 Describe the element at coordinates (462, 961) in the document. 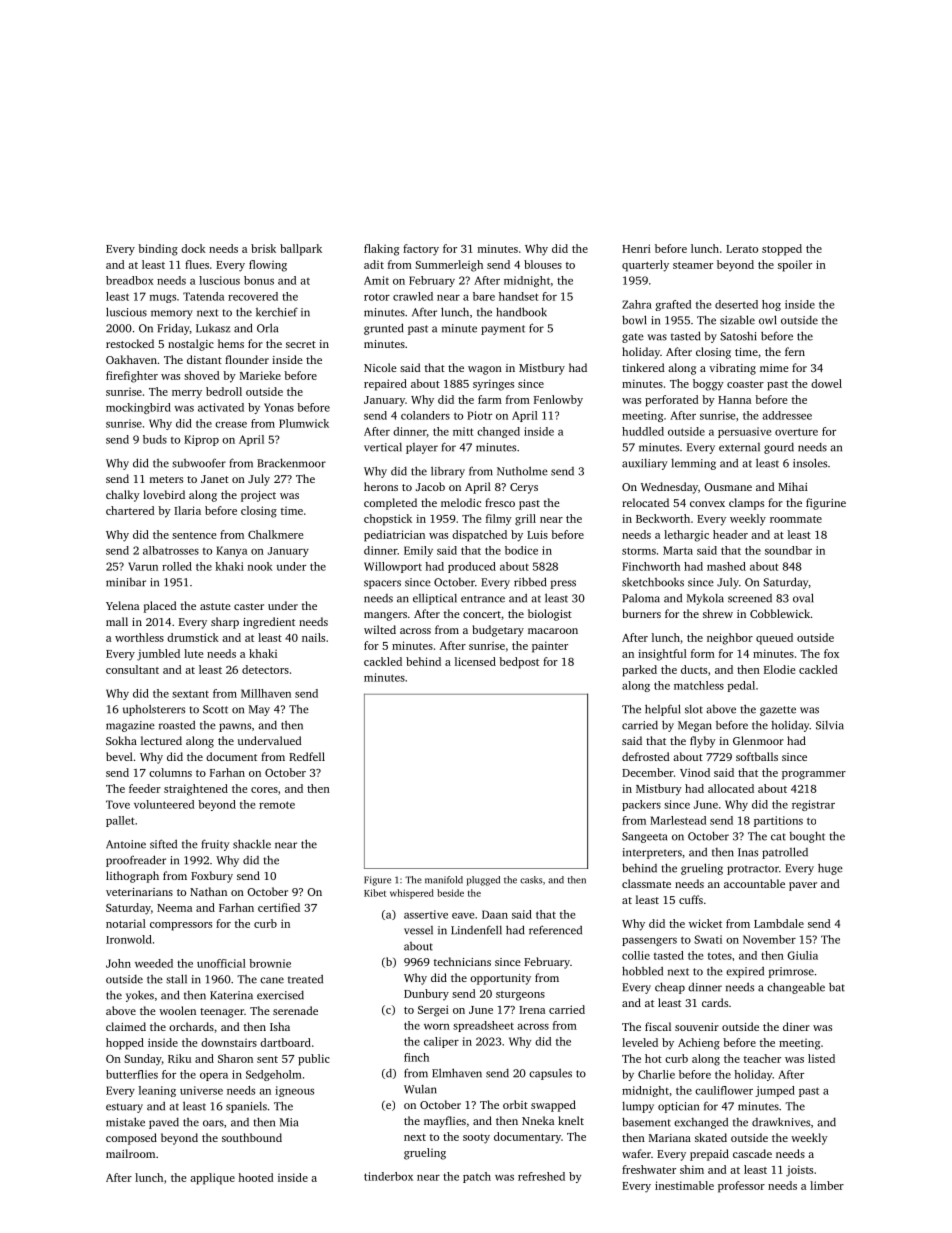

I see `technicians` at that location.
